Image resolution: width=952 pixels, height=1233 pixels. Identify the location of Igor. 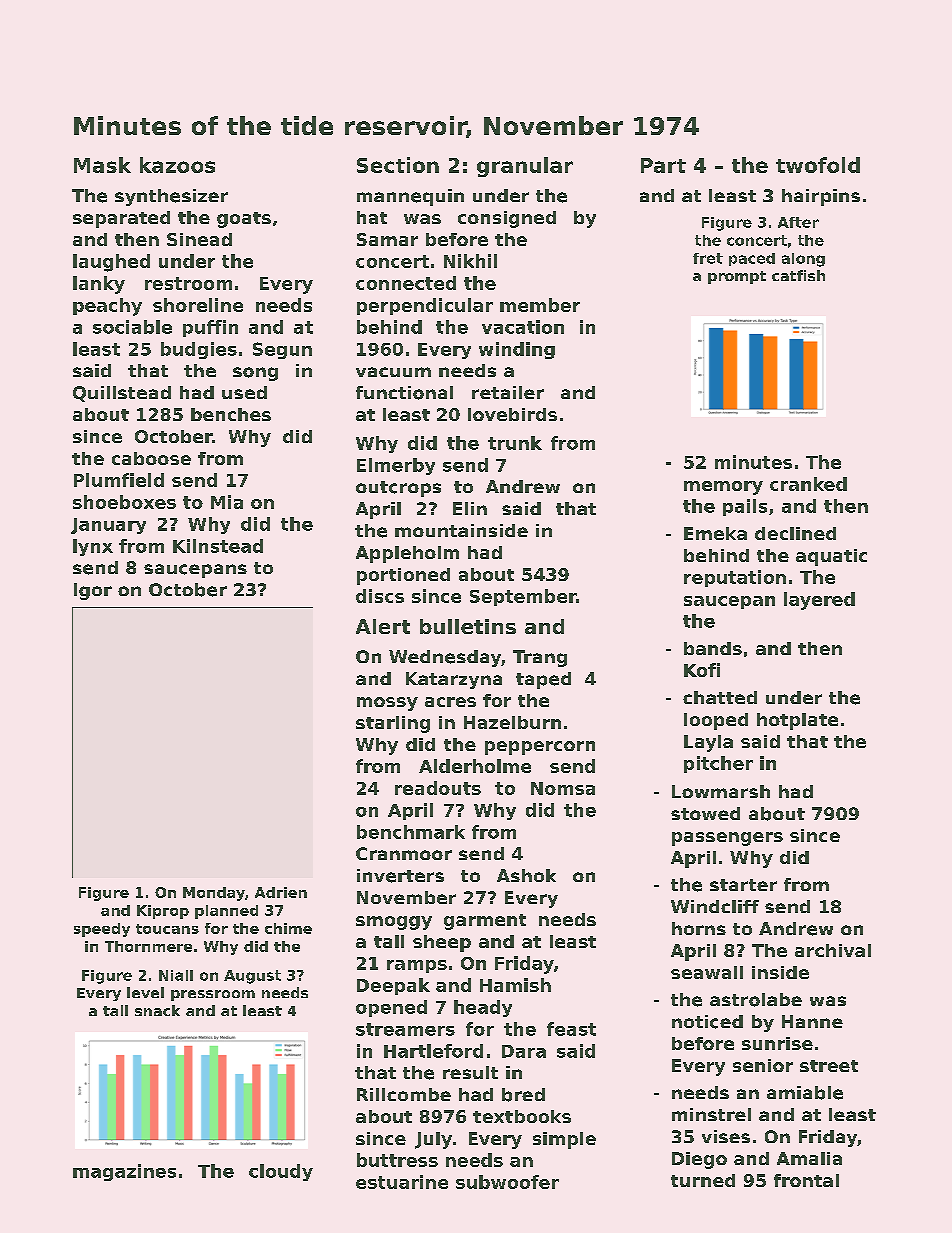
(93, 591).
